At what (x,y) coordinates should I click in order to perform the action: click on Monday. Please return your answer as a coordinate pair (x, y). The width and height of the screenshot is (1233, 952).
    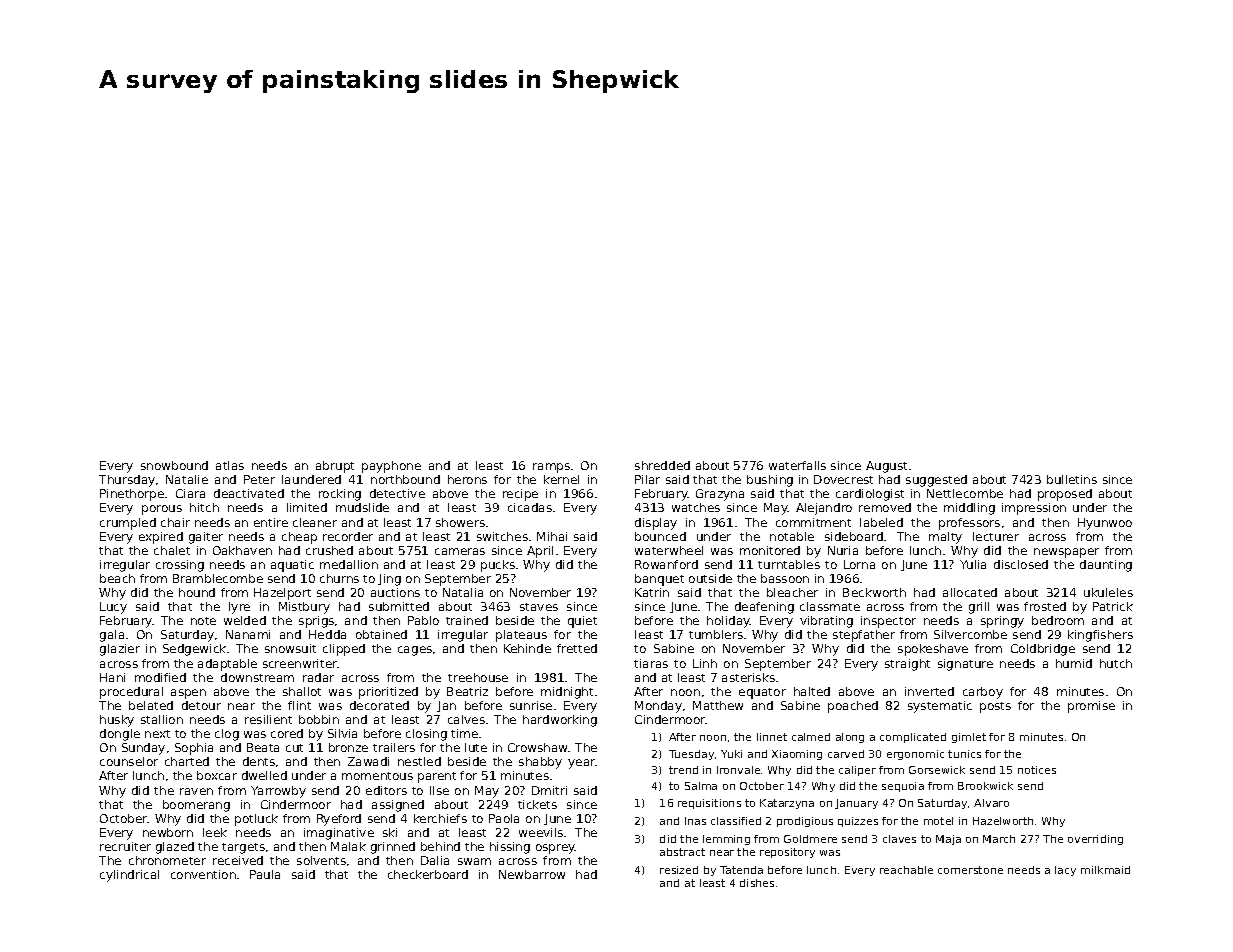
    Looking at the image, I should click on (658, 707).
